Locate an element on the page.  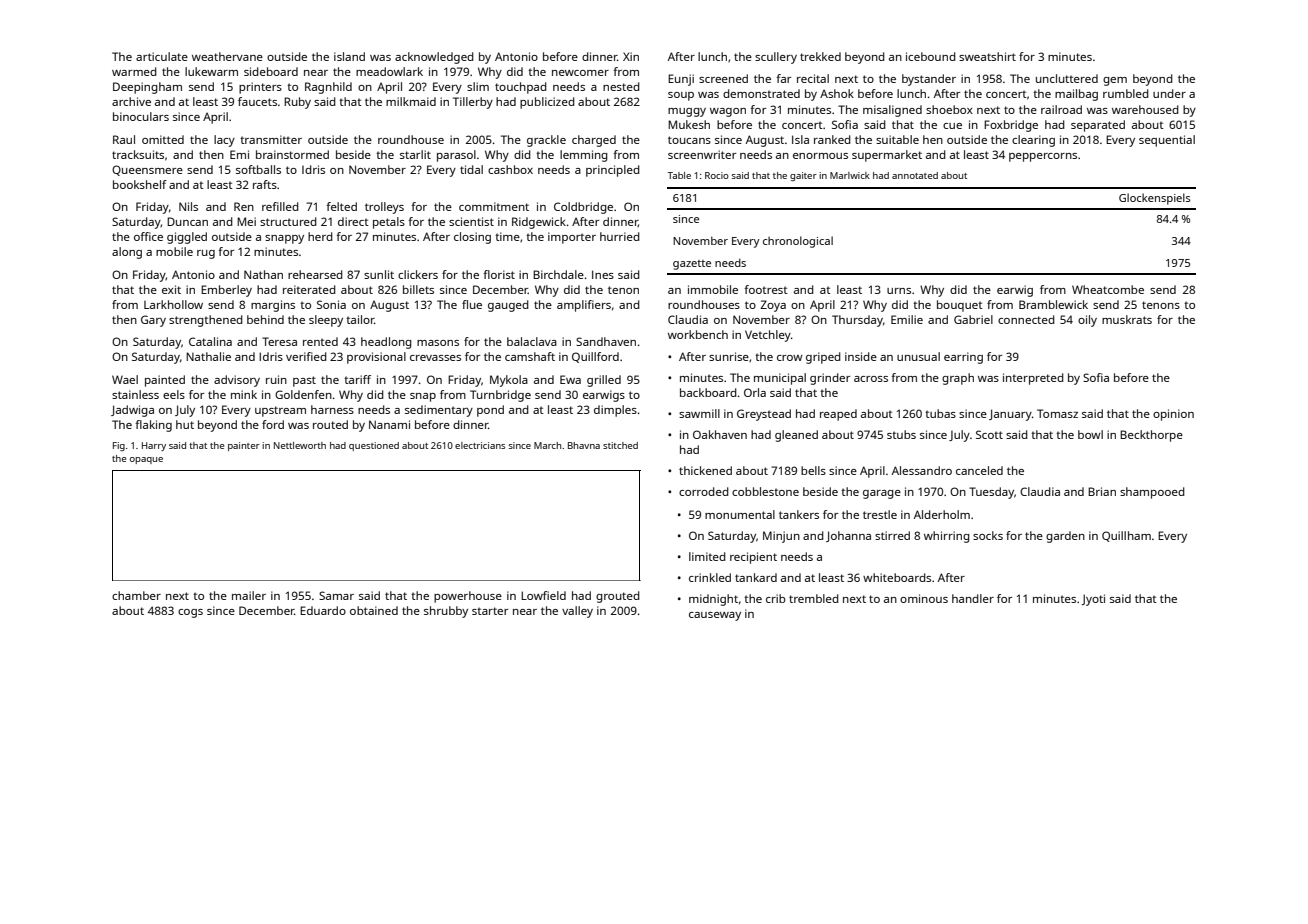
January is located at coordinates (1010, 415).
